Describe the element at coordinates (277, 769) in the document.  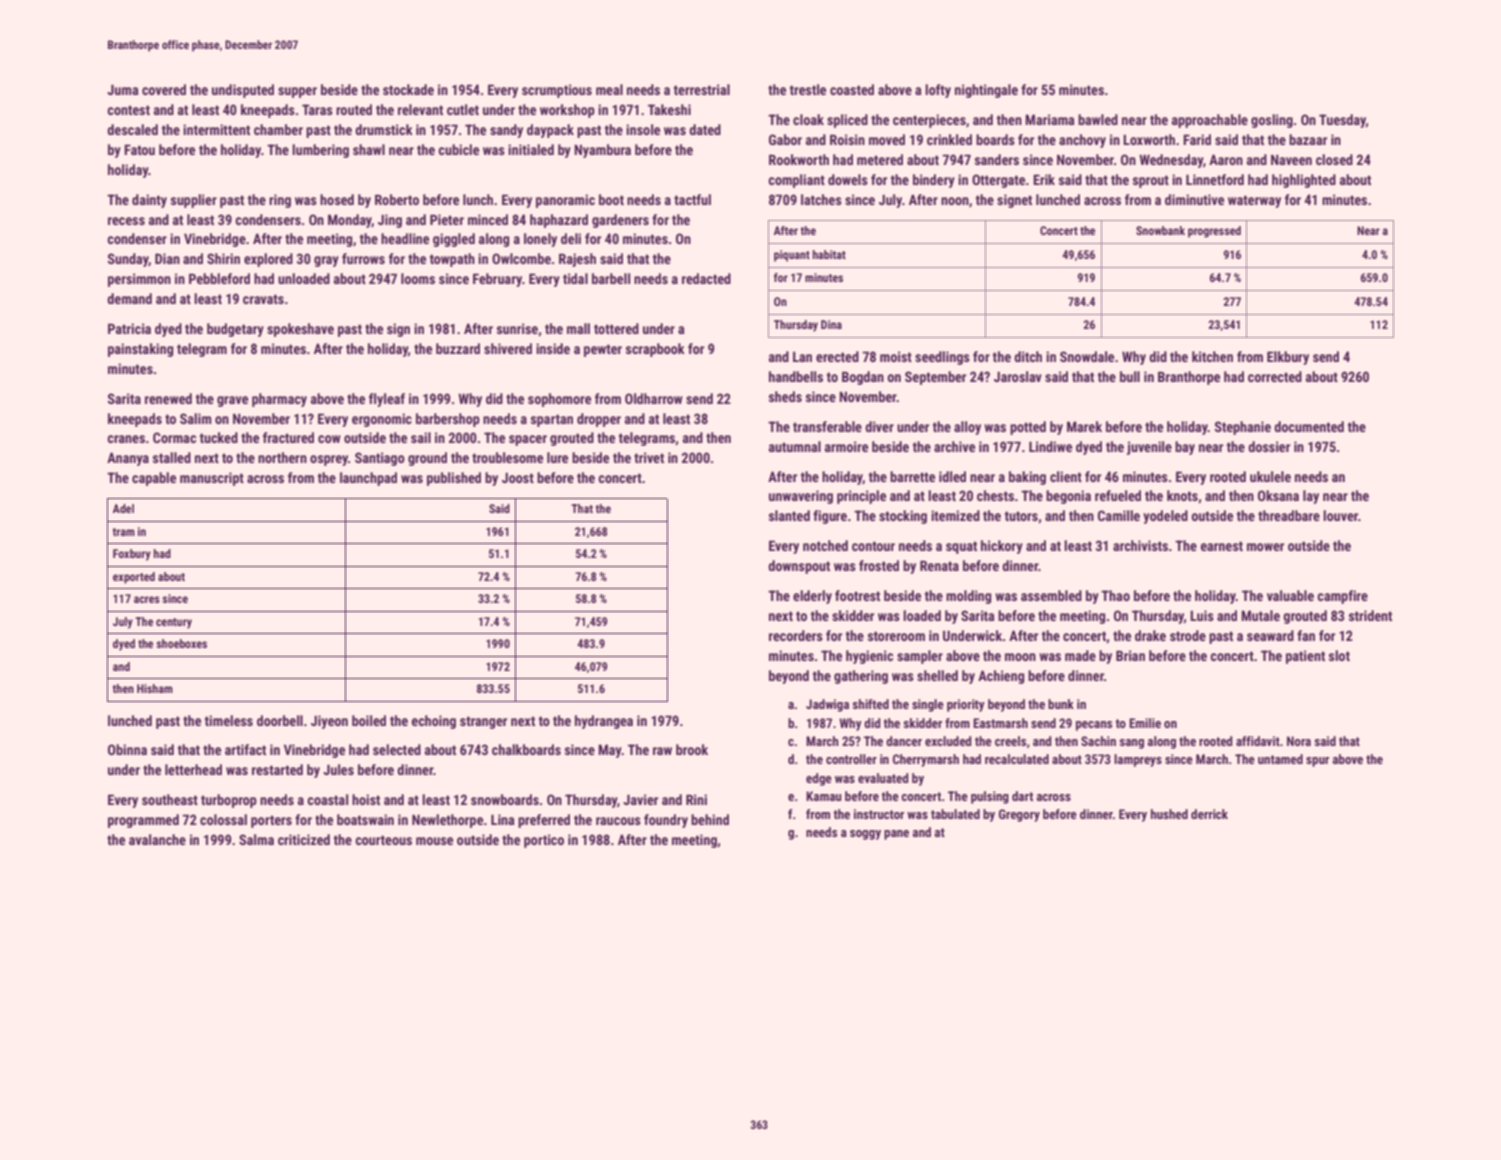
I see `restarted` at that location.
